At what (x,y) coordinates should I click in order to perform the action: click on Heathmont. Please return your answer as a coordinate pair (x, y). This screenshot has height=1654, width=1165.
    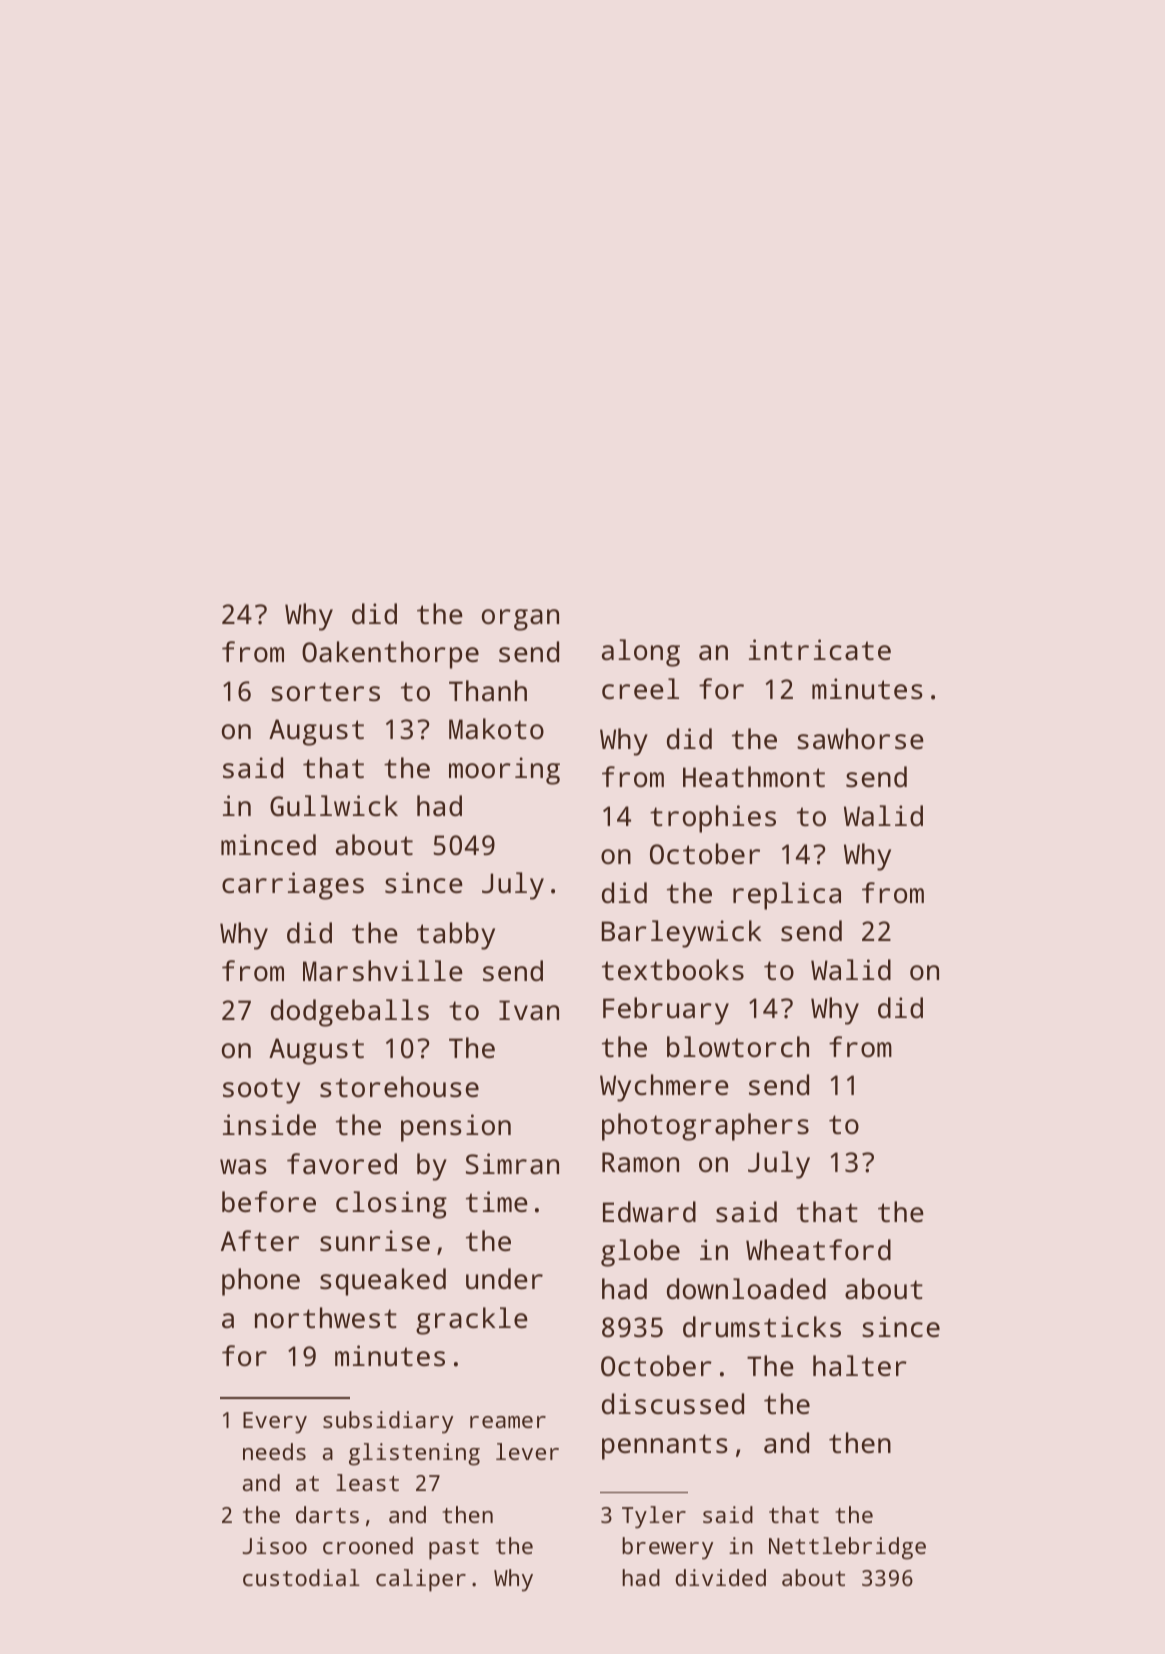
    Looking at the image, I should click on (754, 777).
